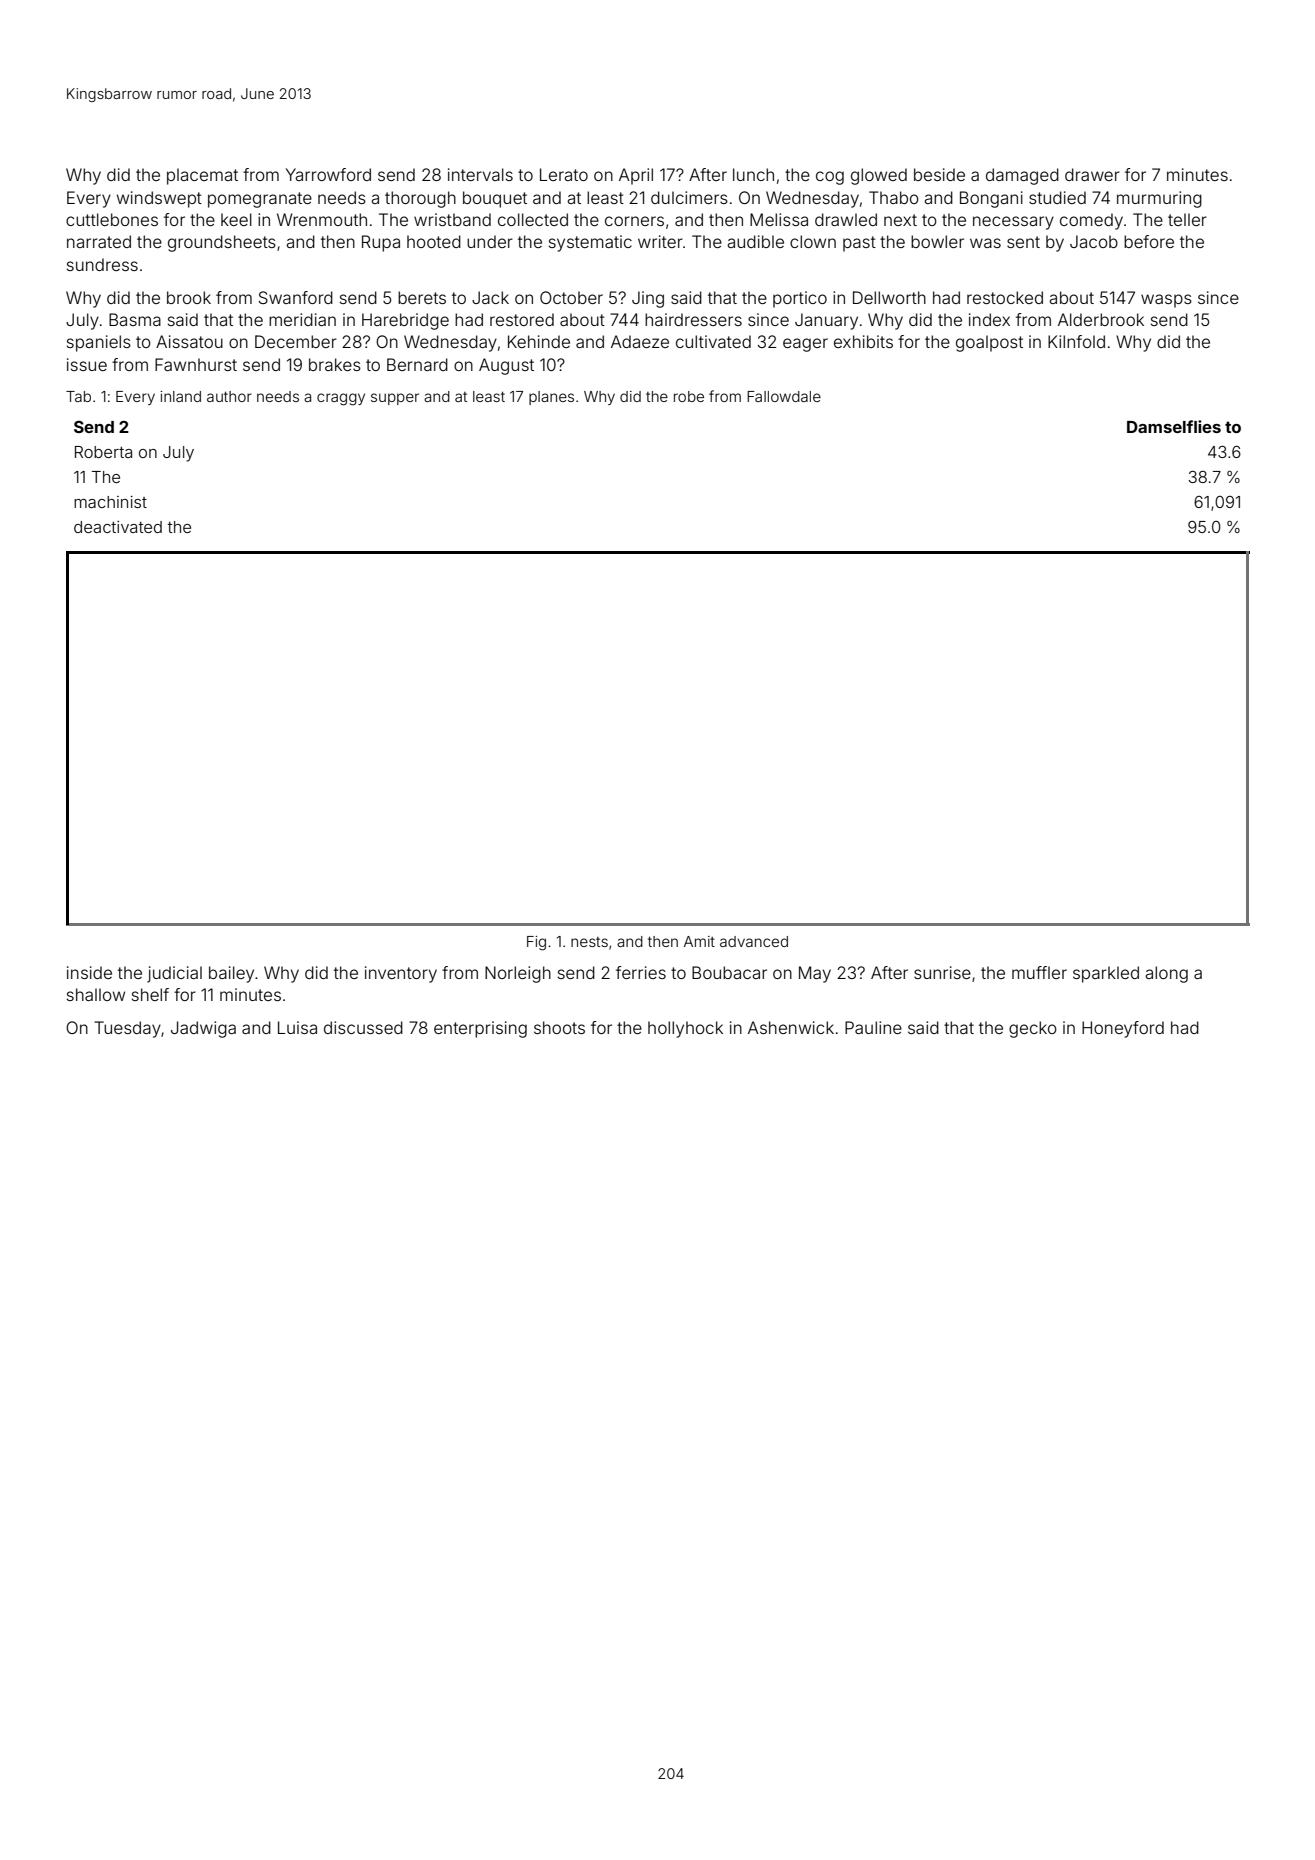  I want to click on nests, so click(589, 942).
